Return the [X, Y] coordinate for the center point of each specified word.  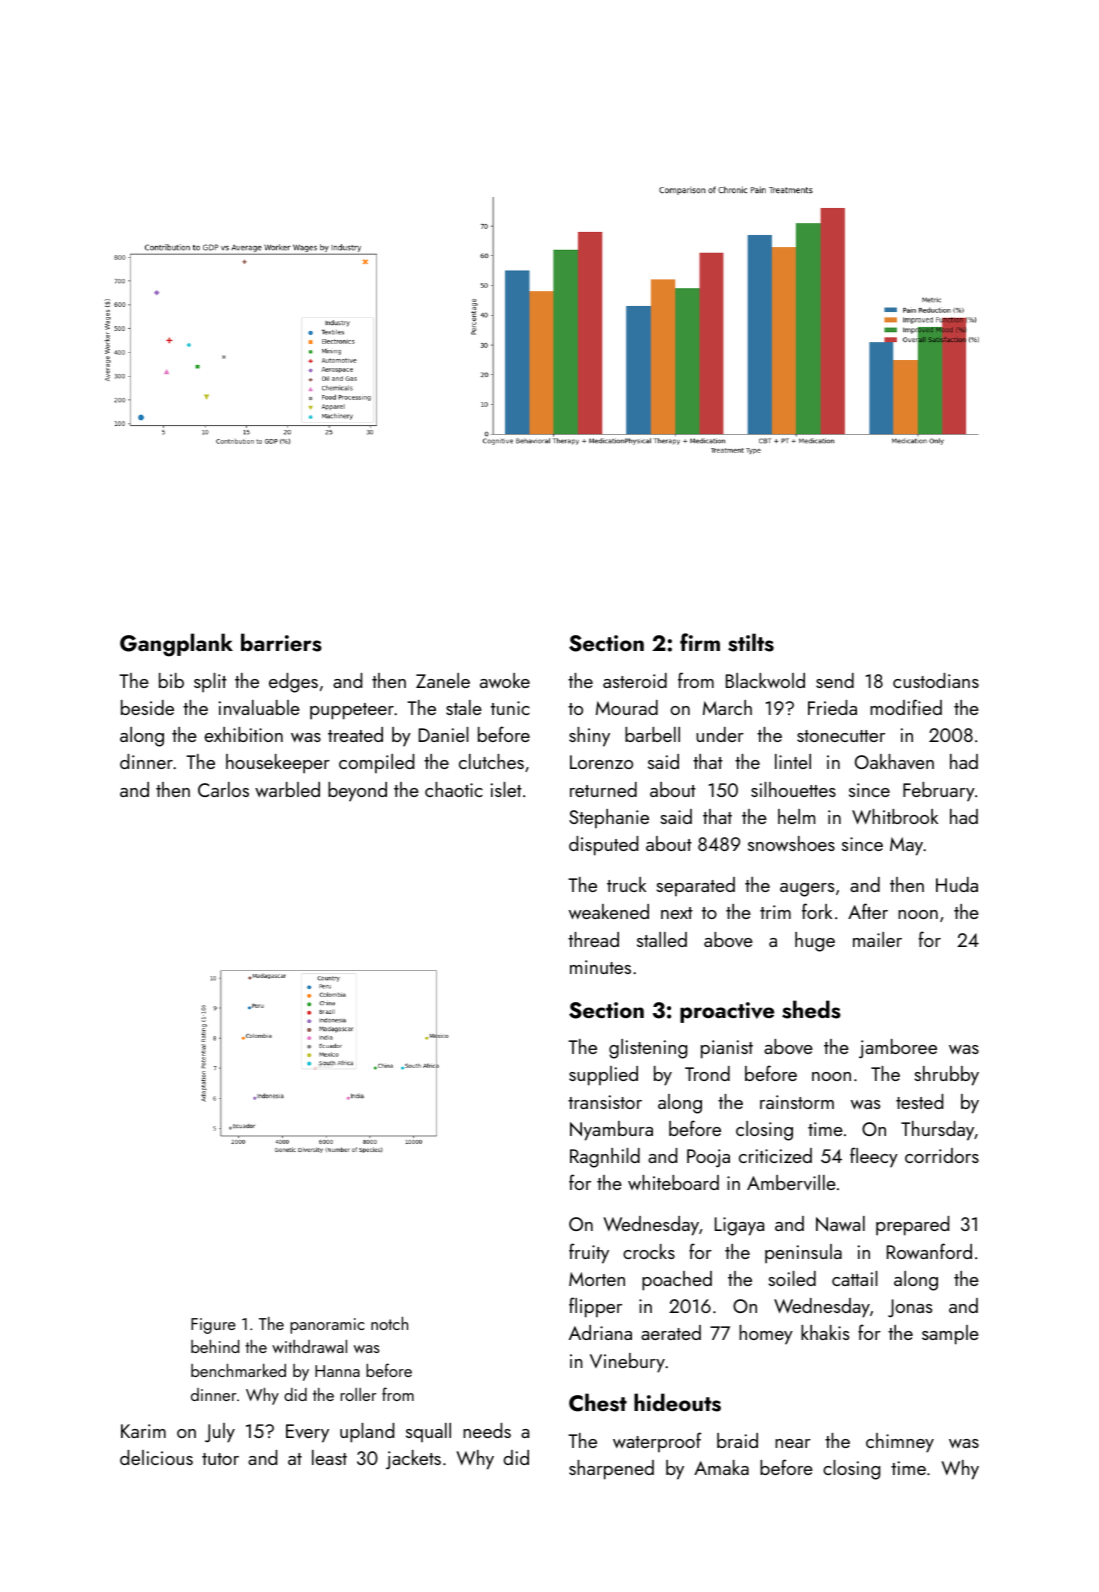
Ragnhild [605, 1158]
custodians [936, 680]
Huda [957, 884]
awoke [505, 680]
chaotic [454, 789]
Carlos [223, 789]
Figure [213, 1326]
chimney [900, 1443]
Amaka [721, 1467]
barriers [281, 642]
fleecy [874, 1157]
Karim [143, 1431]
